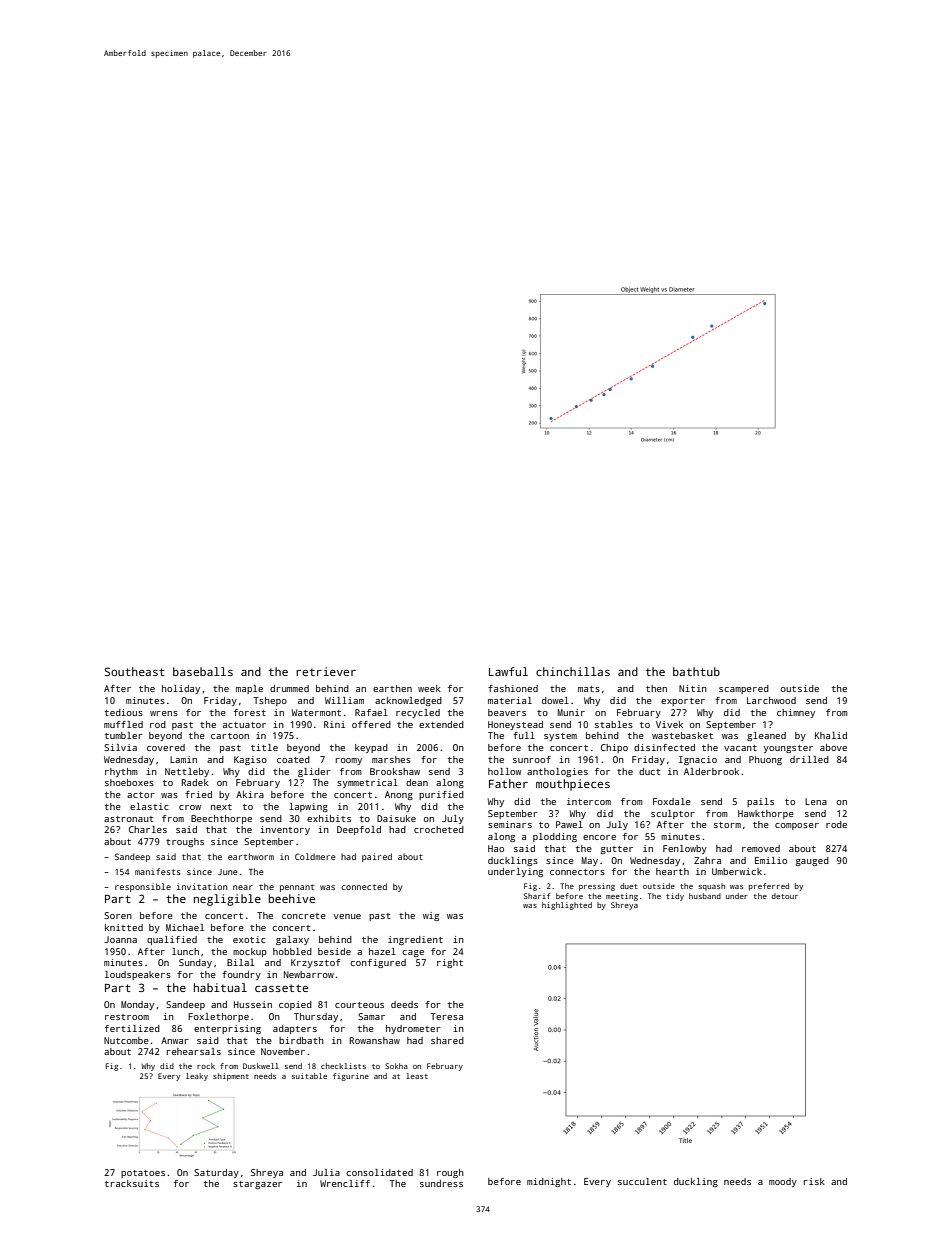  Describe the element at coordinates (261, 1066) in the screenshot. I see `Duskwell` at that location.
